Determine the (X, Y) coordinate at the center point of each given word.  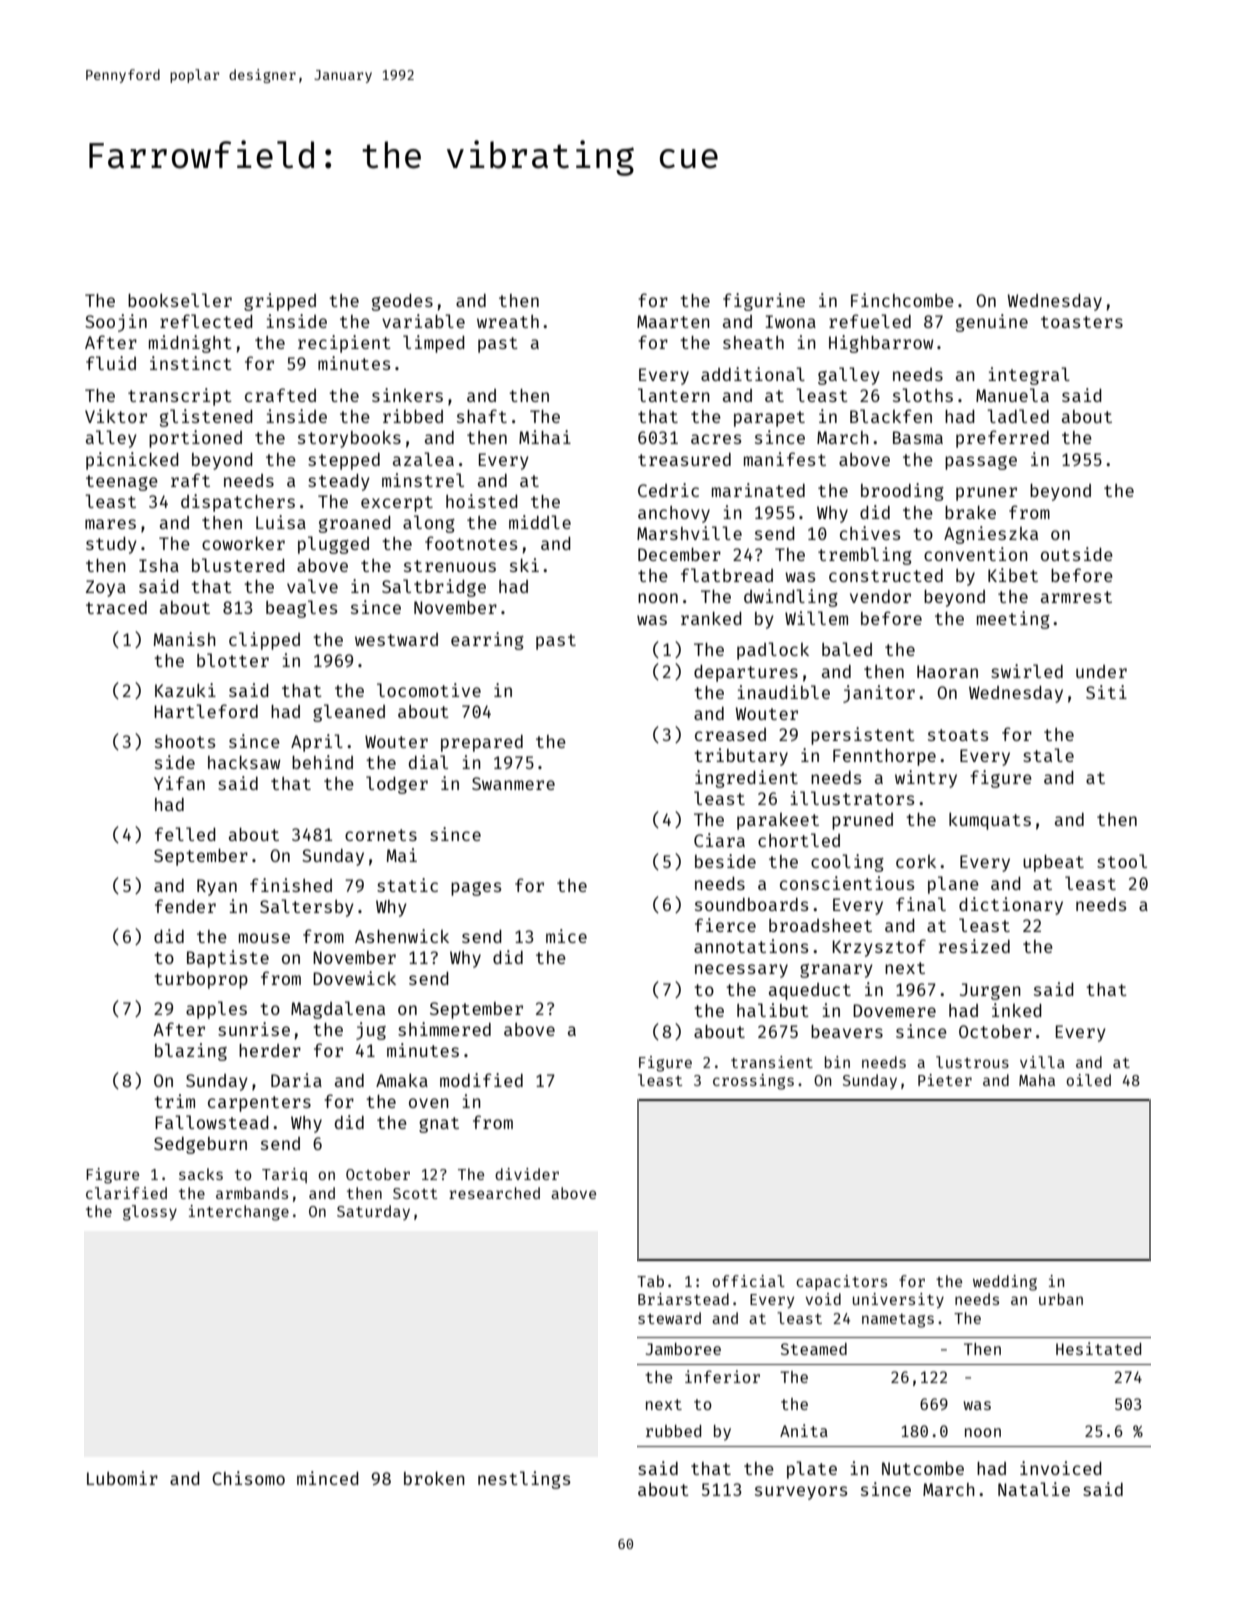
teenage (122, 483)
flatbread (727, 575)
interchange (239, 1213)
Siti (1106, 692)
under (1101, 671)
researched (494, 1193)
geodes (402, 302)
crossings (753, 1082)
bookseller (180, 300)
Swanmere (513, 783)
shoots (185, 741)
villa (1042, 1062)
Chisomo (248, 1478)
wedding (1005, 1283)
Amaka (402, 1080)
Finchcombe (902, 300)
